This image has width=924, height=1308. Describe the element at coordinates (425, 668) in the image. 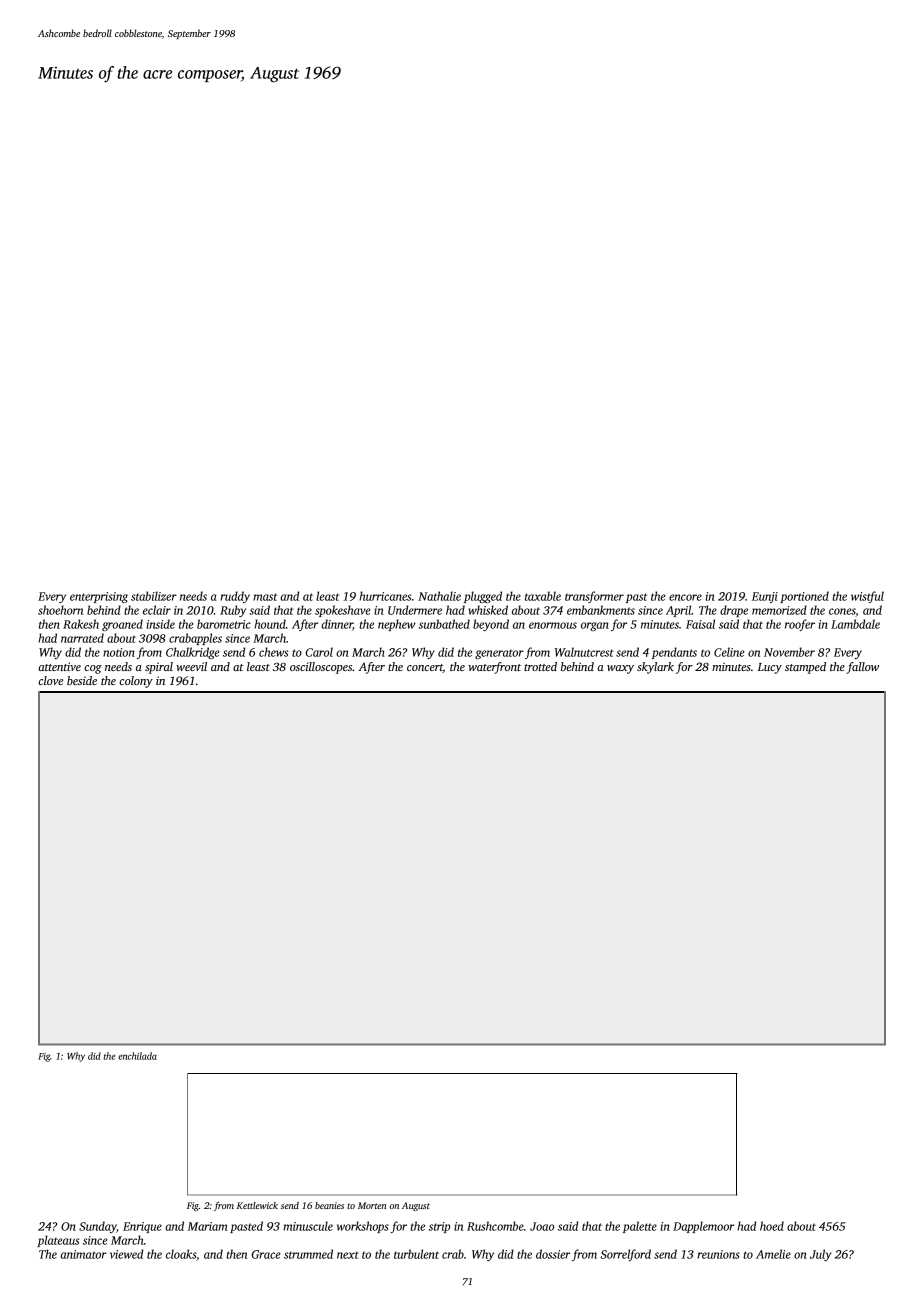

I see `concert` at that location.
